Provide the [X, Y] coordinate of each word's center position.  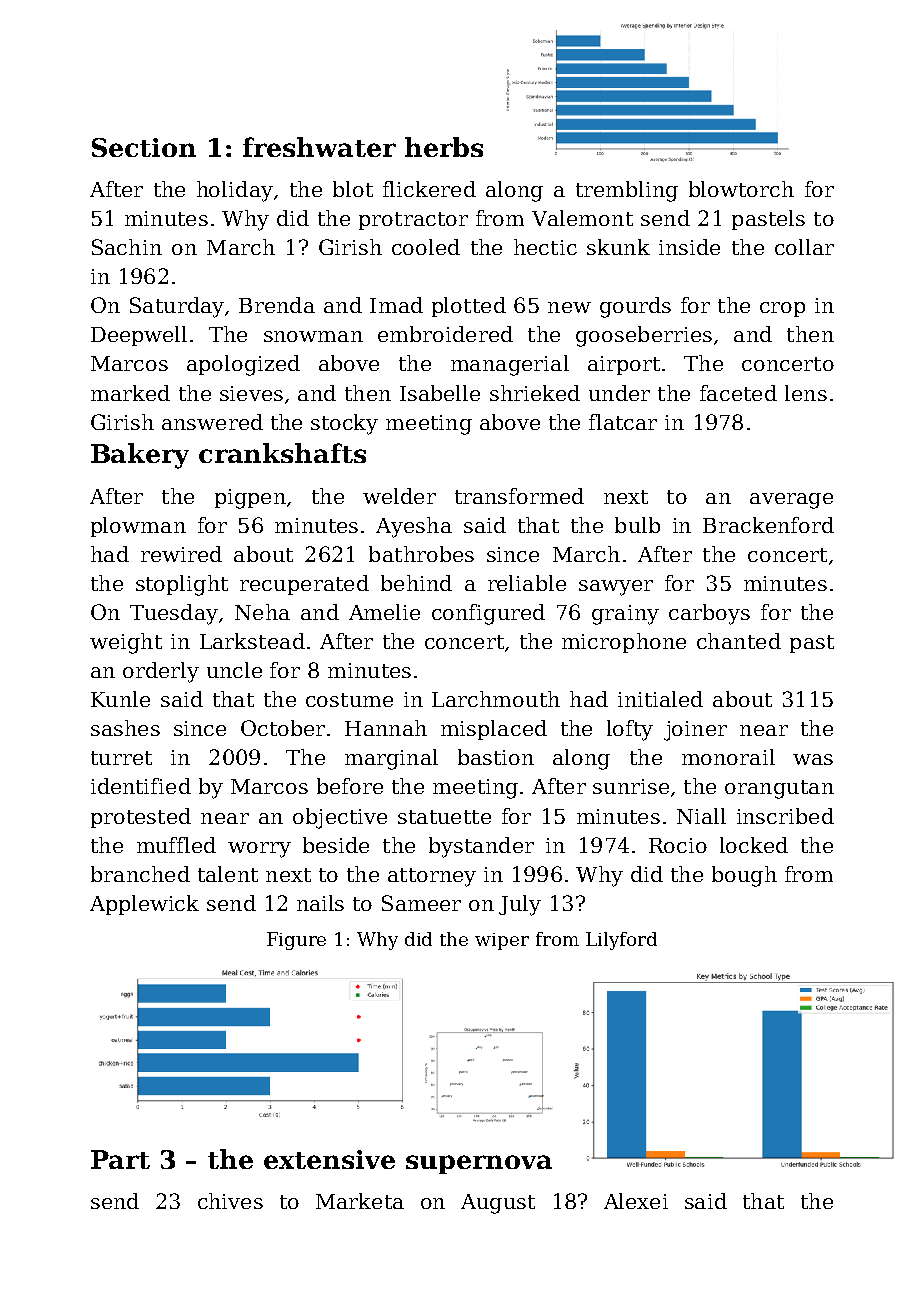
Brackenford [768, 525]
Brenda [277, 305]
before [350, 786]
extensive [329, 1159]
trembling [627, 191]
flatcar [623, 422]
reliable [527, 583]
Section [144, 147]
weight [126, 643]
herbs [444, 147]
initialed [660, 699]
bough [744, 876]
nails [320, 903]
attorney [432, 877]
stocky [344, 424]
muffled [176, 845]
